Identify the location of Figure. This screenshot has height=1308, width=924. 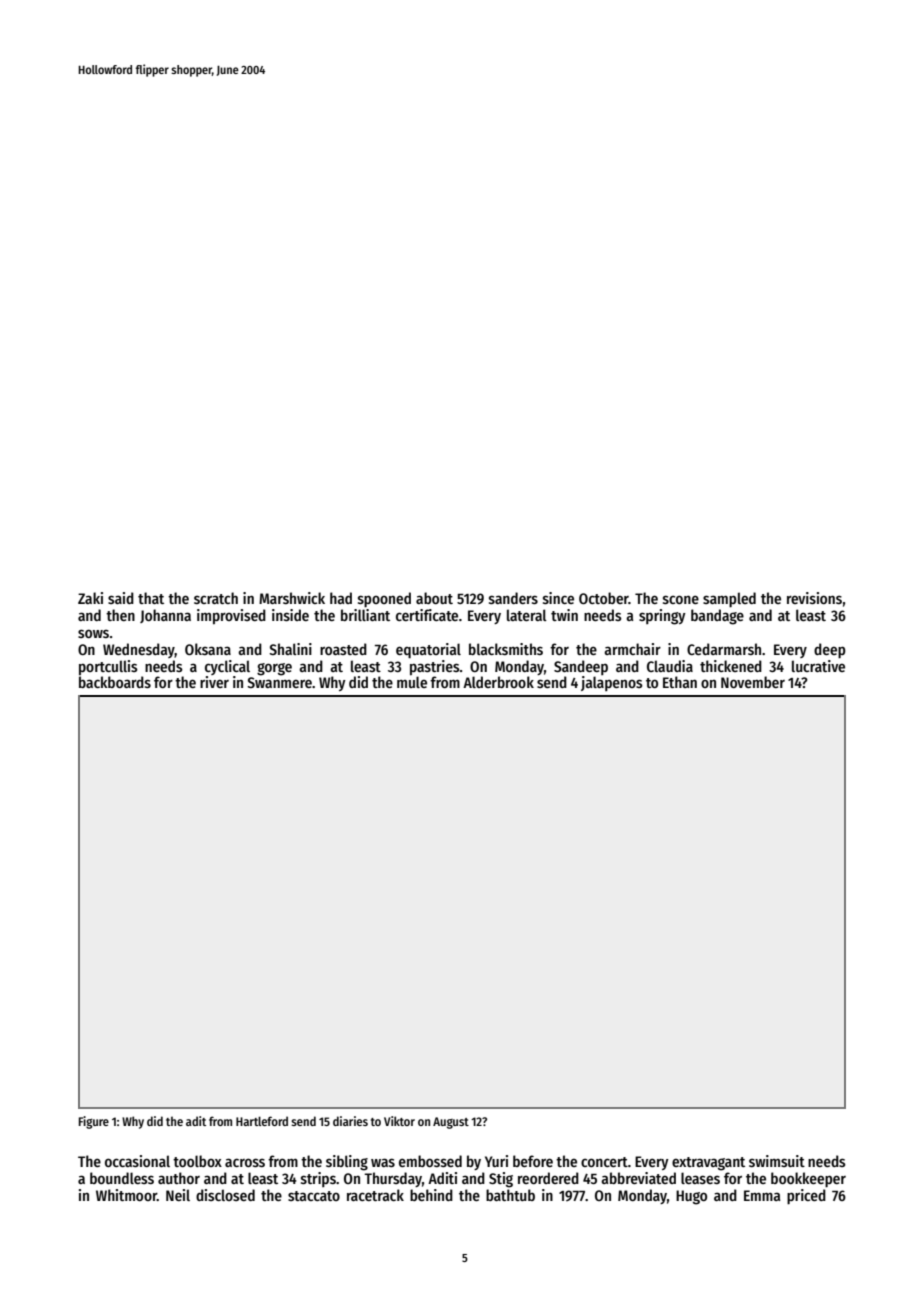
(94, 1122).
